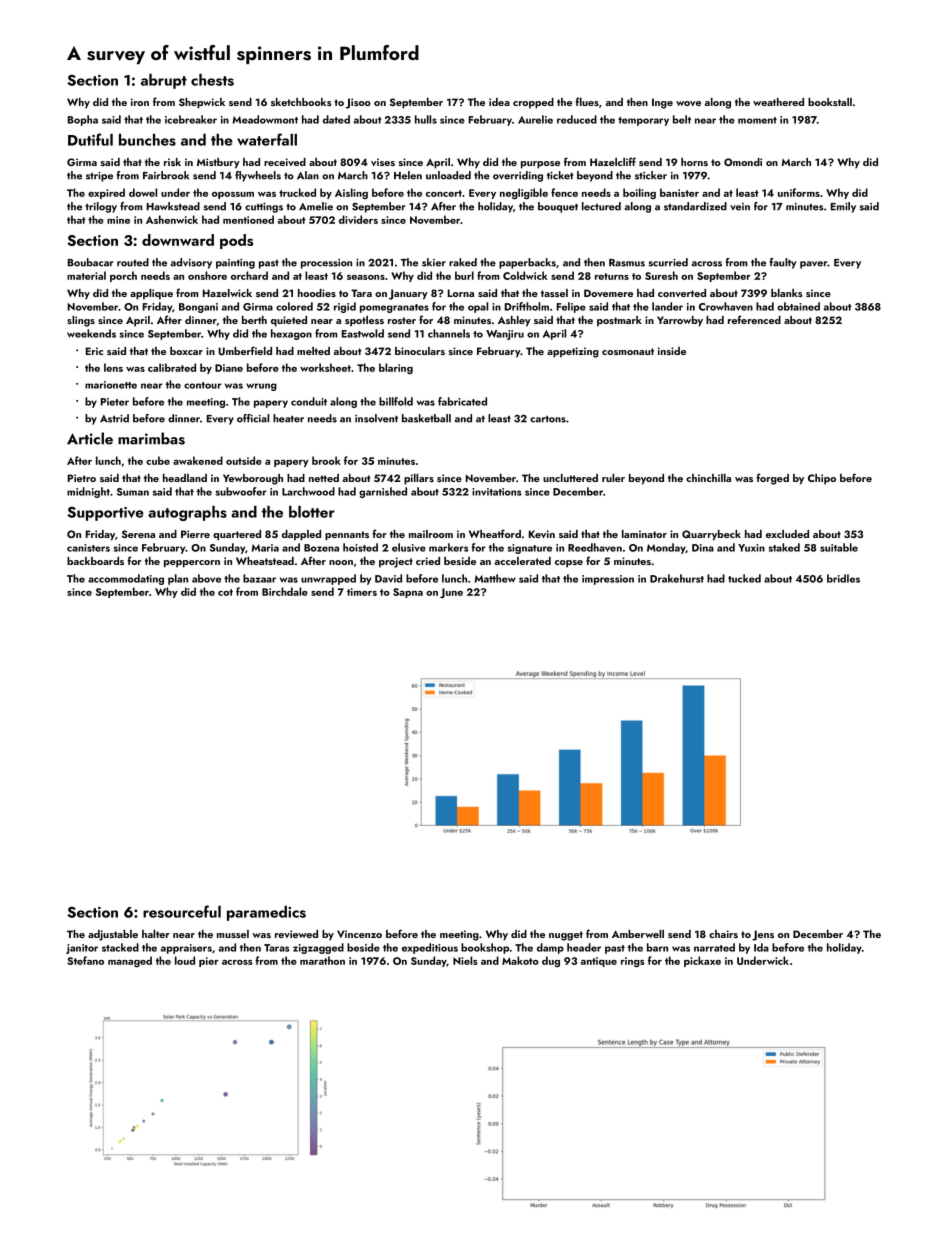 This page has height=1233, width=952. I want to click on suitable, so click(839, 547).
